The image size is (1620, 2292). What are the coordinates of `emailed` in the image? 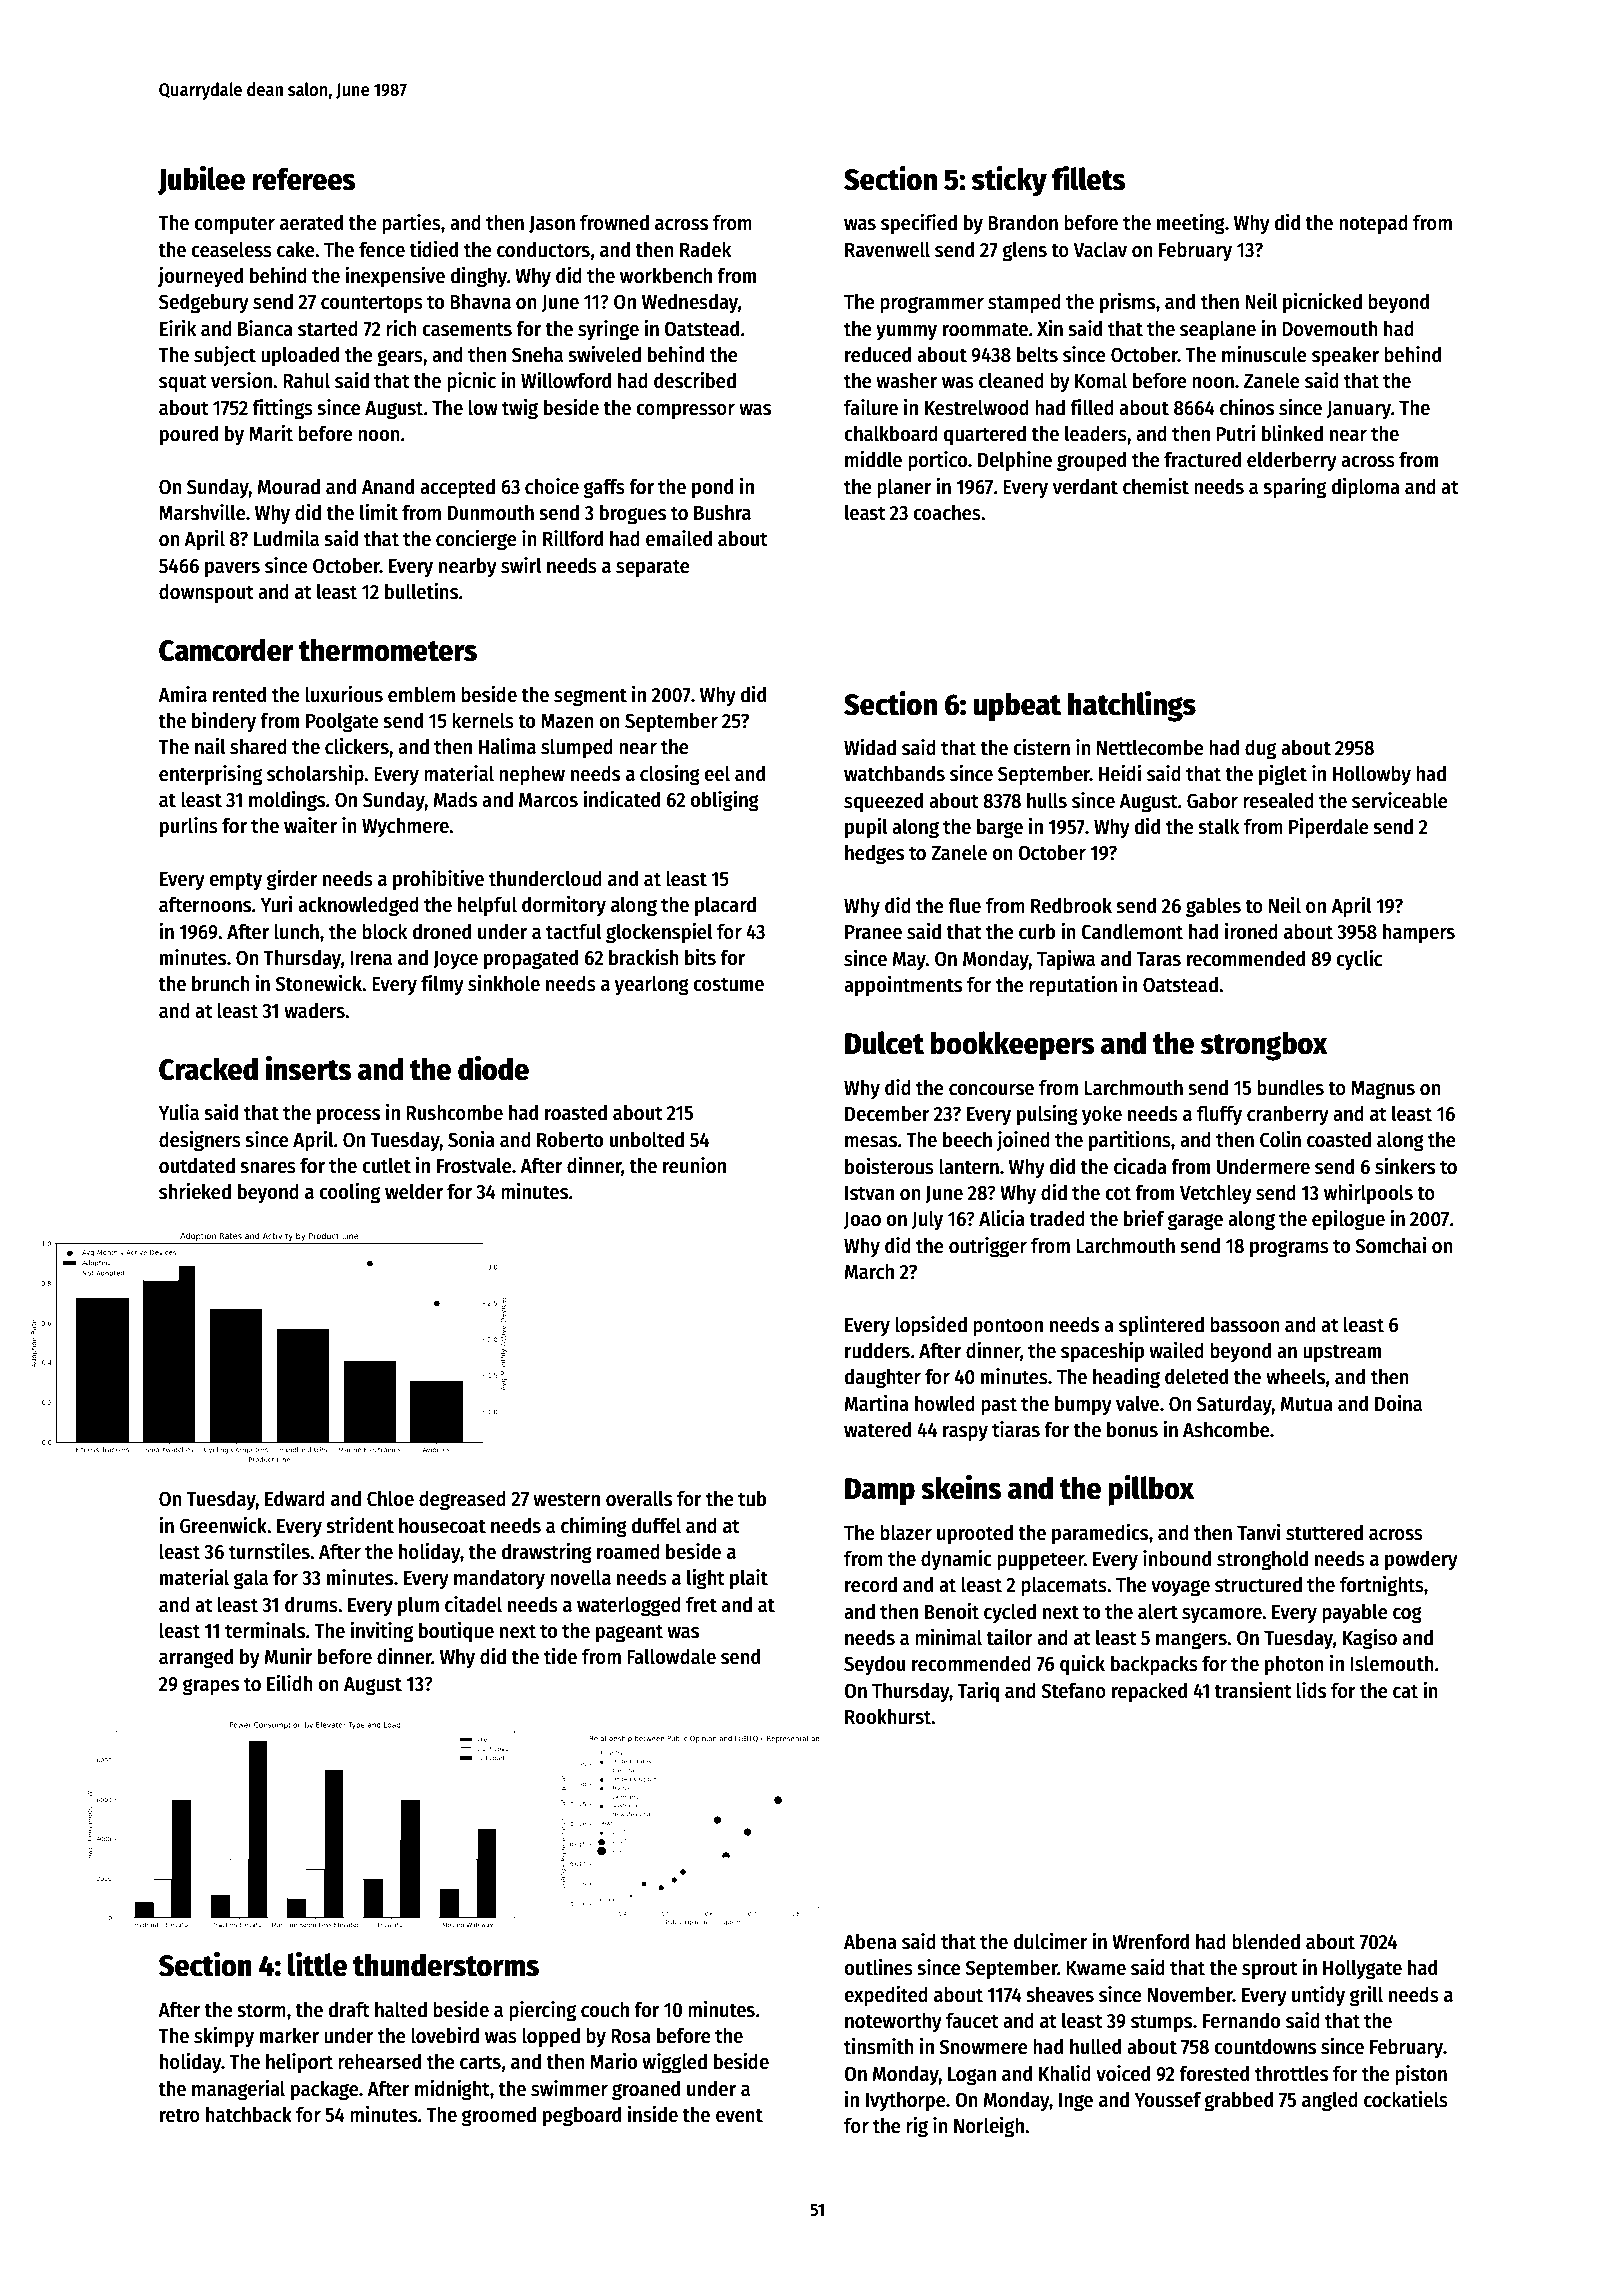 It's located at (679, 538).
